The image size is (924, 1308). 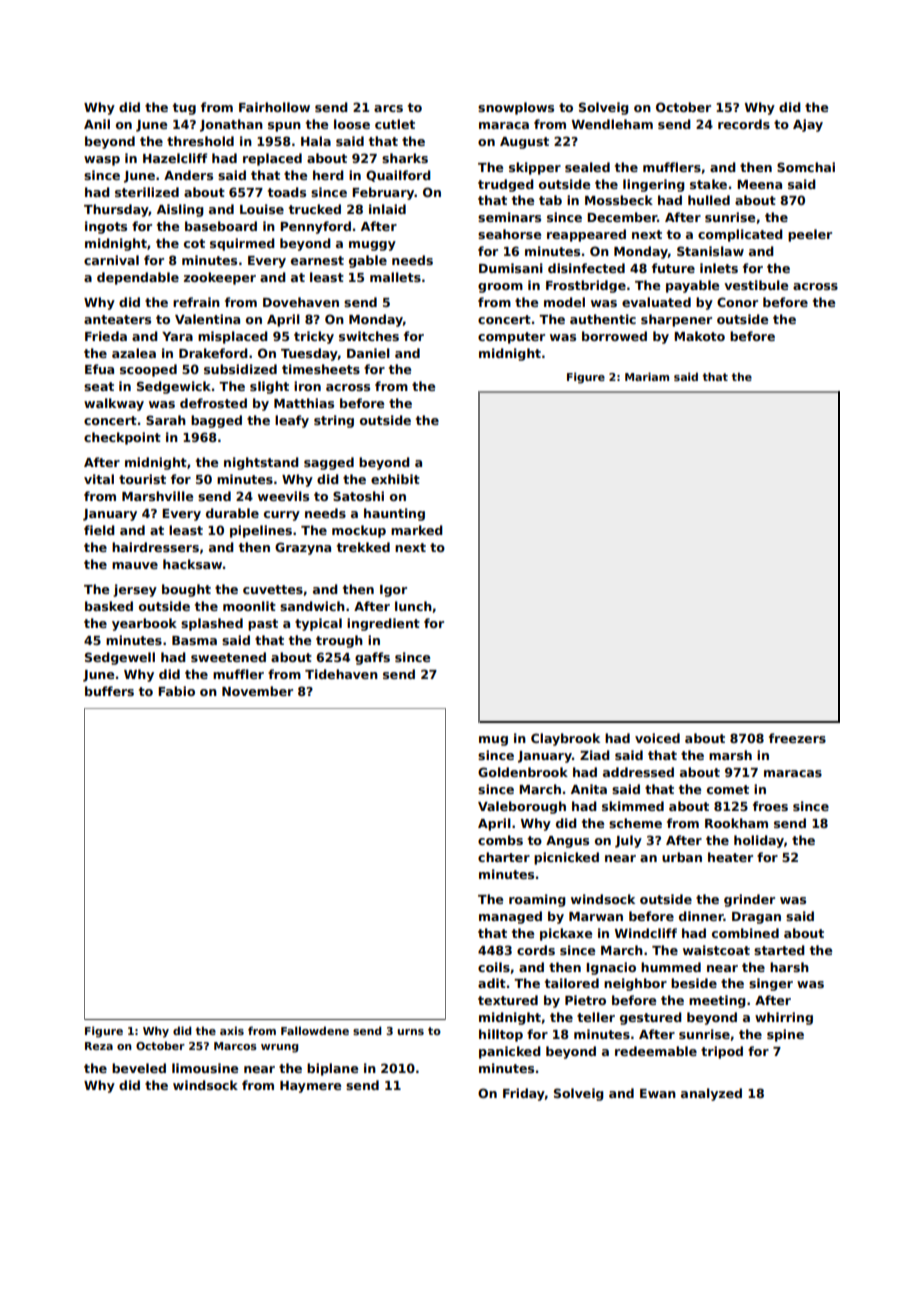 I want to click on exhibit, so click(x=395, y=479).
